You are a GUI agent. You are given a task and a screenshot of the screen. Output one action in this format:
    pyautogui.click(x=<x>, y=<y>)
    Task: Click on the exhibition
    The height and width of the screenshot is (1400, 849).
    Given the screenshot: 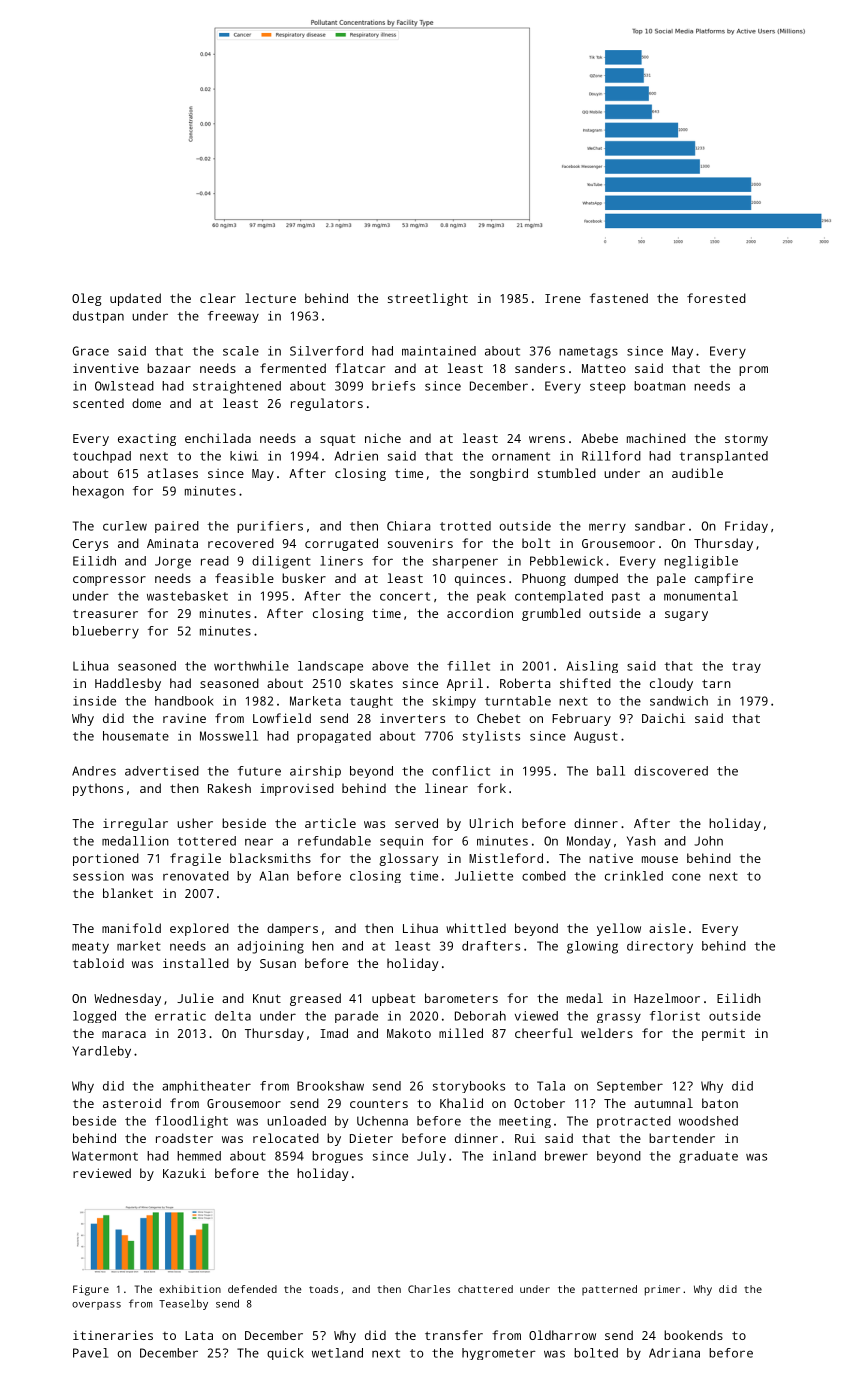 What is the action you would take?
    pyautogui.click(x=190, y=1289)
